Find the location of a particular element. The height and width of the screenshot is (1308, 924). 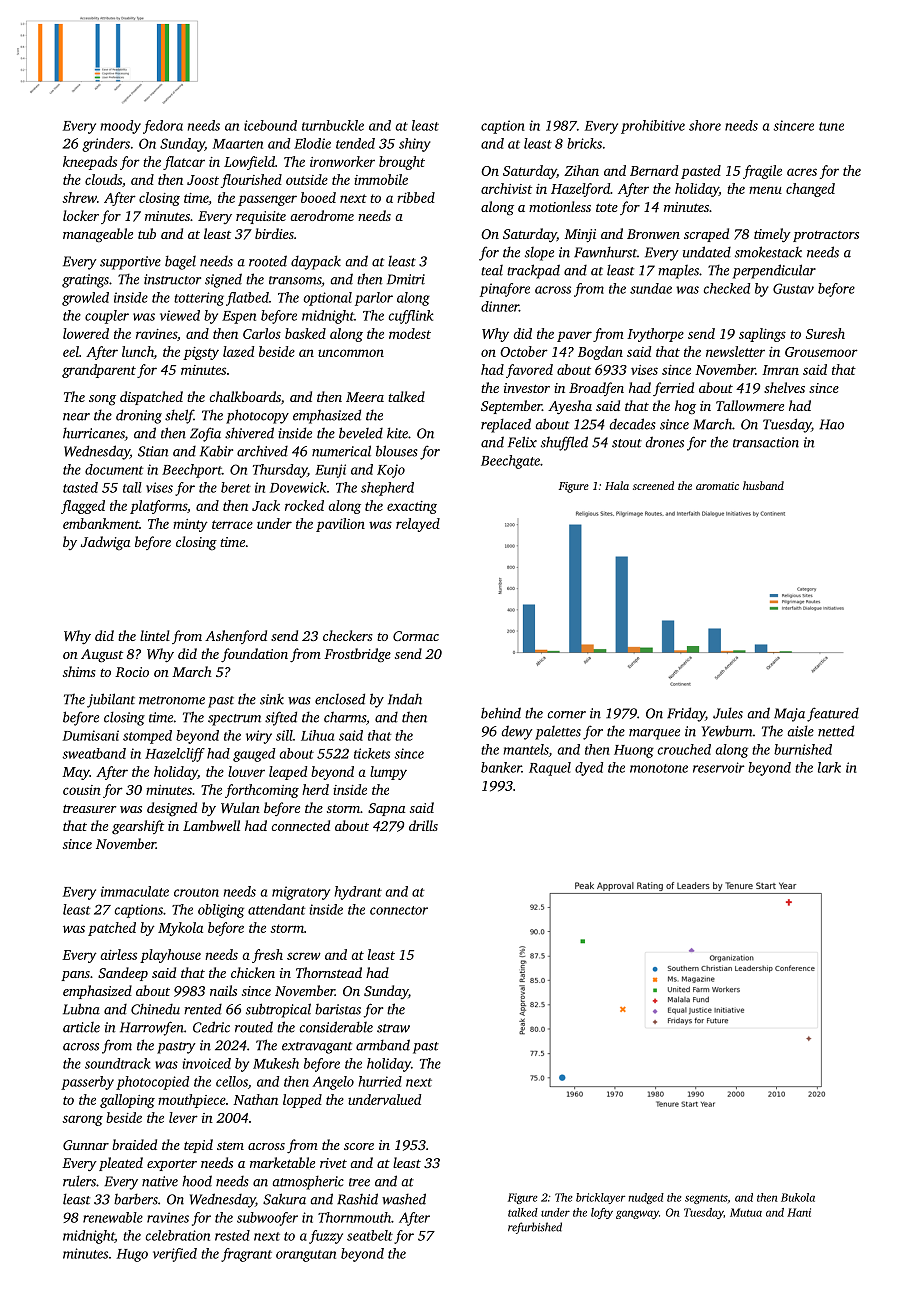

shiny is located at coordinates (415, 145).
